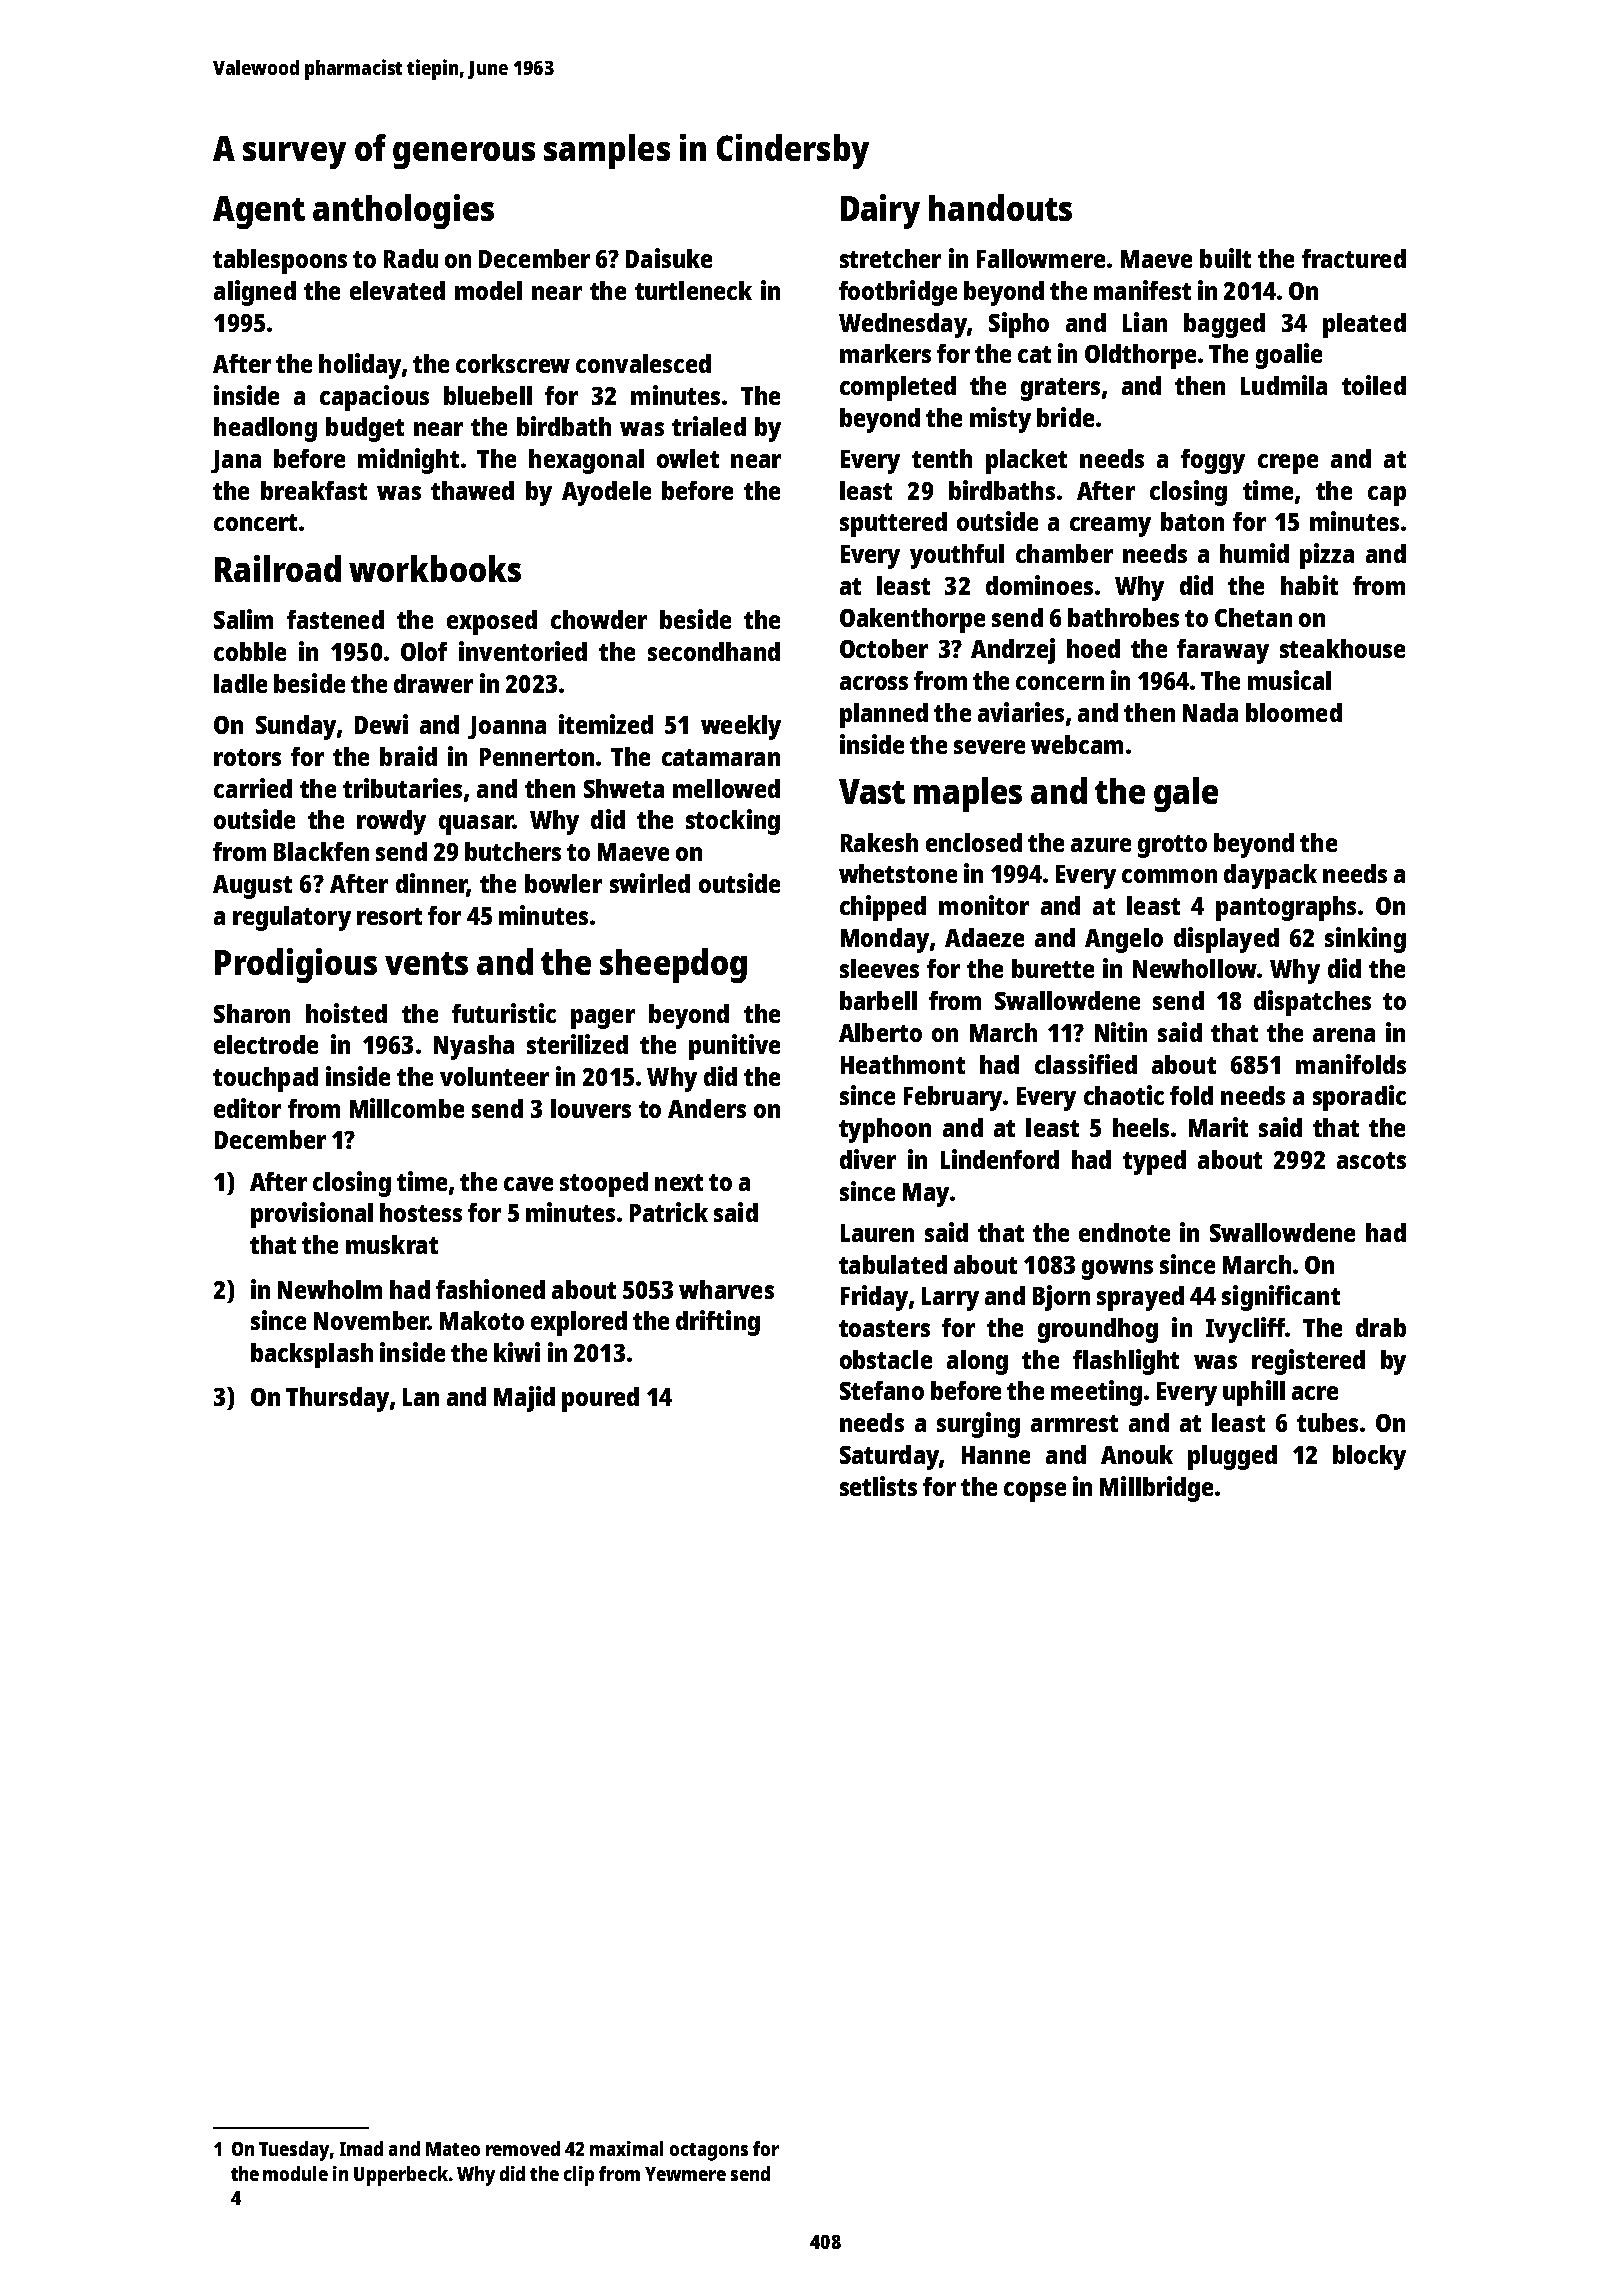 The width and height of the image is (1620, 2292). What do you see at coordinates (874, 683) in the image?
I see `across` at bounding box center [874, 683].
